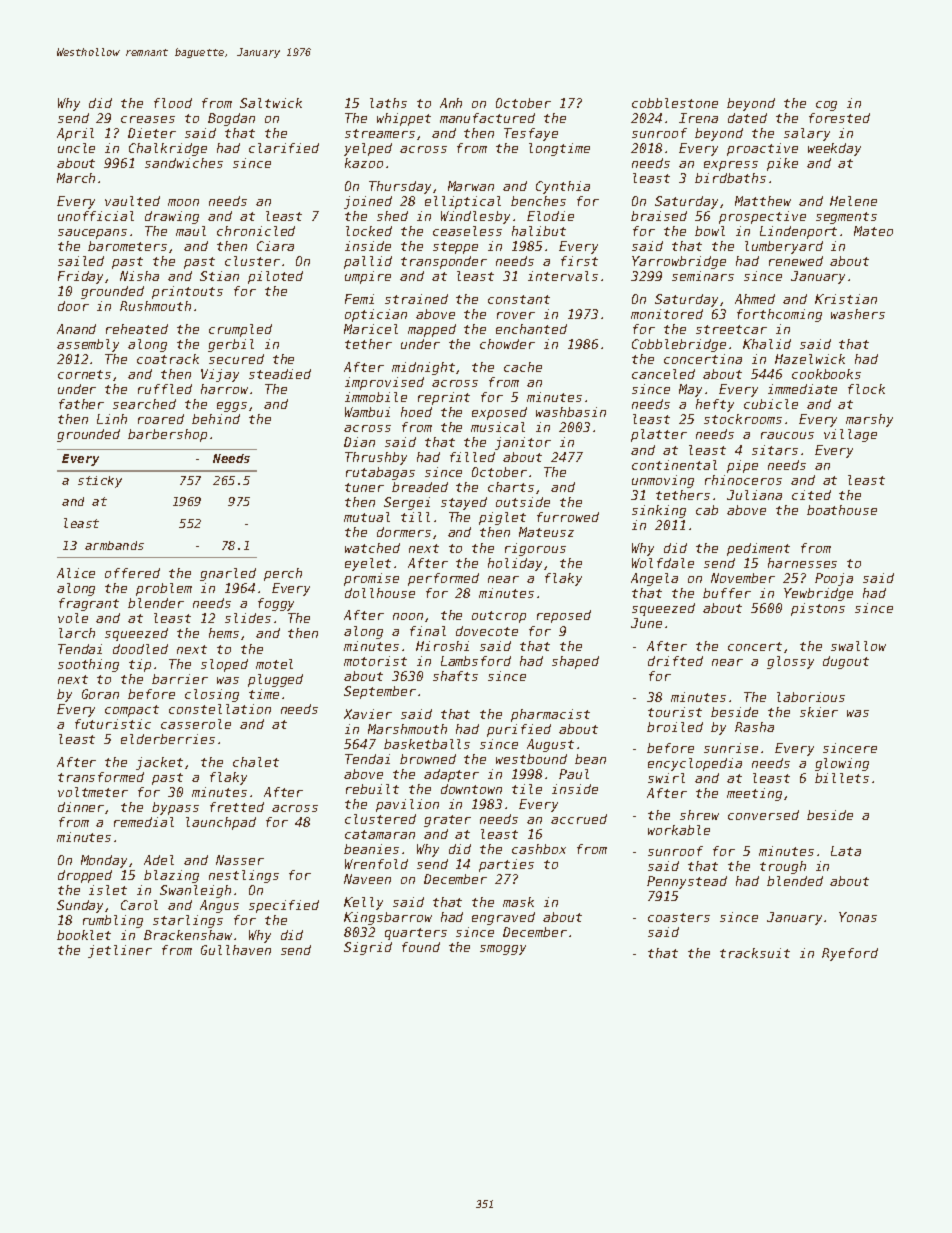  What do you see at coordinates (546, 532) in the page?
I see `Mateusz` at bounding box center [546, 532].
